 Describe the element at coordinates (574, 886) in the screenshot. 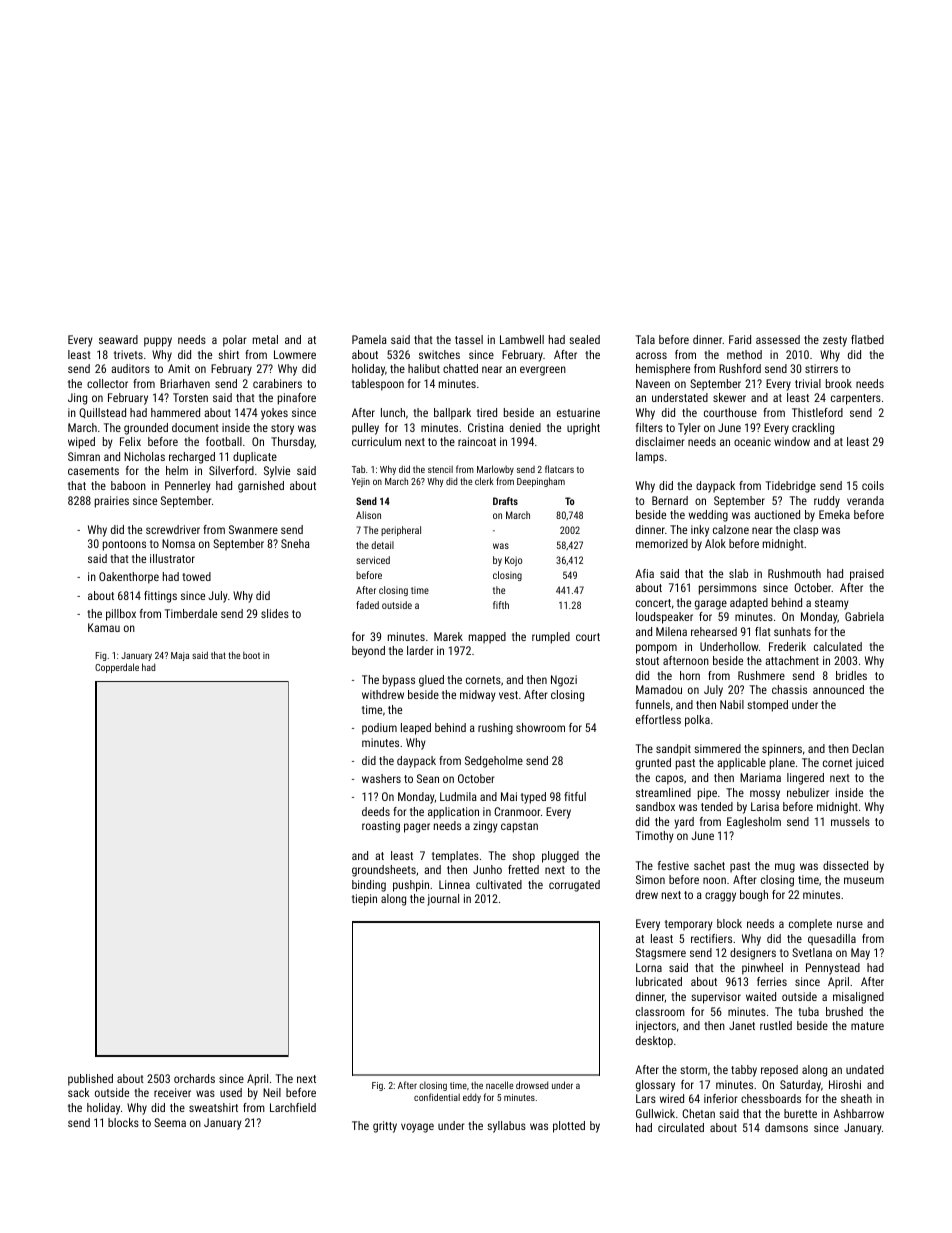

I see `corrugated` at that location.
